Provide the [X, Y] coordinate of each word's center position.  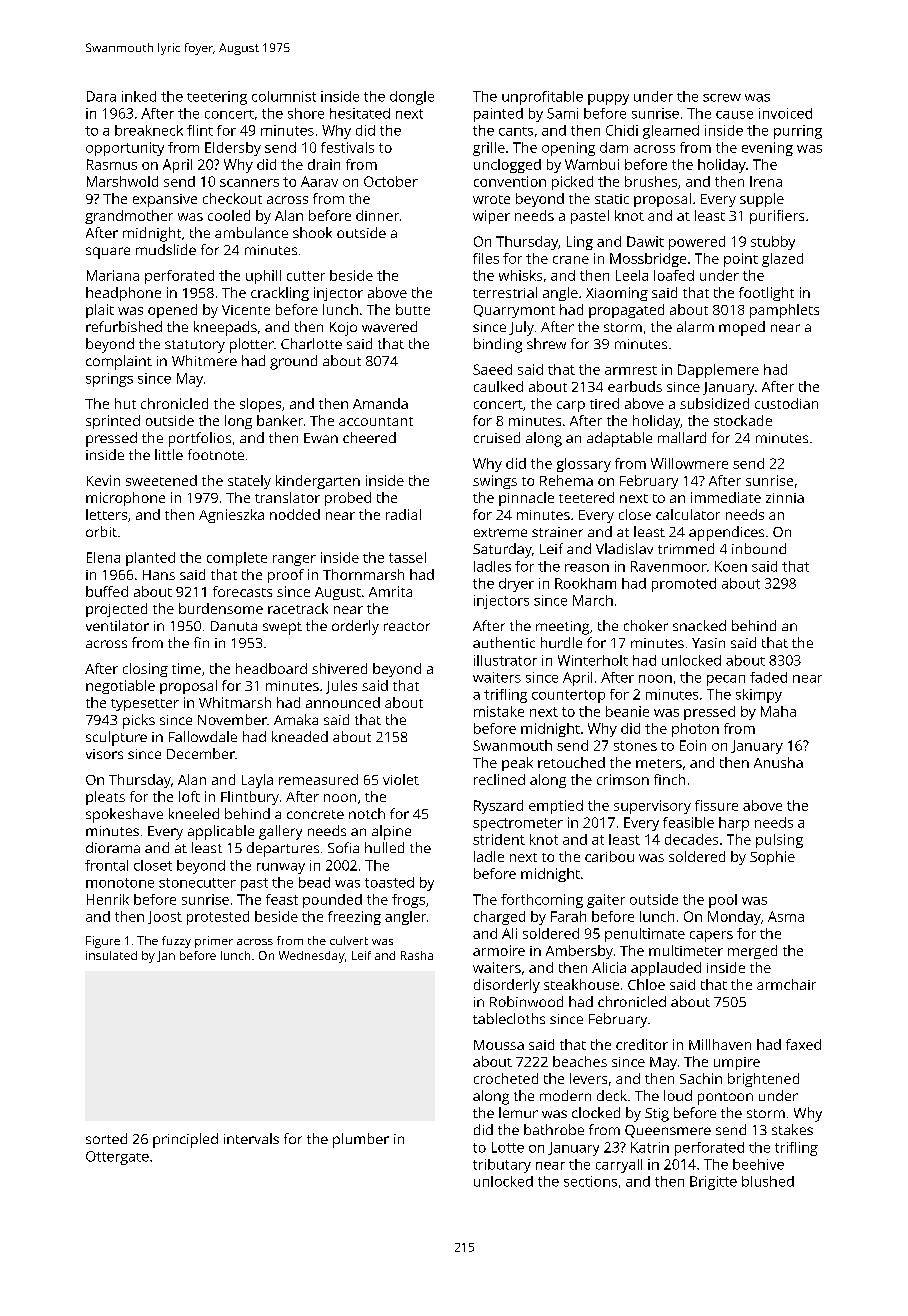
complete [237, 559]
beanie [627, 711]
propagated [626, 311]
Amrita [390, 591]
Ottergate [117, 1158]
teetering [217, 98]
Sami [562, 113]
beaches [580, 1061]
